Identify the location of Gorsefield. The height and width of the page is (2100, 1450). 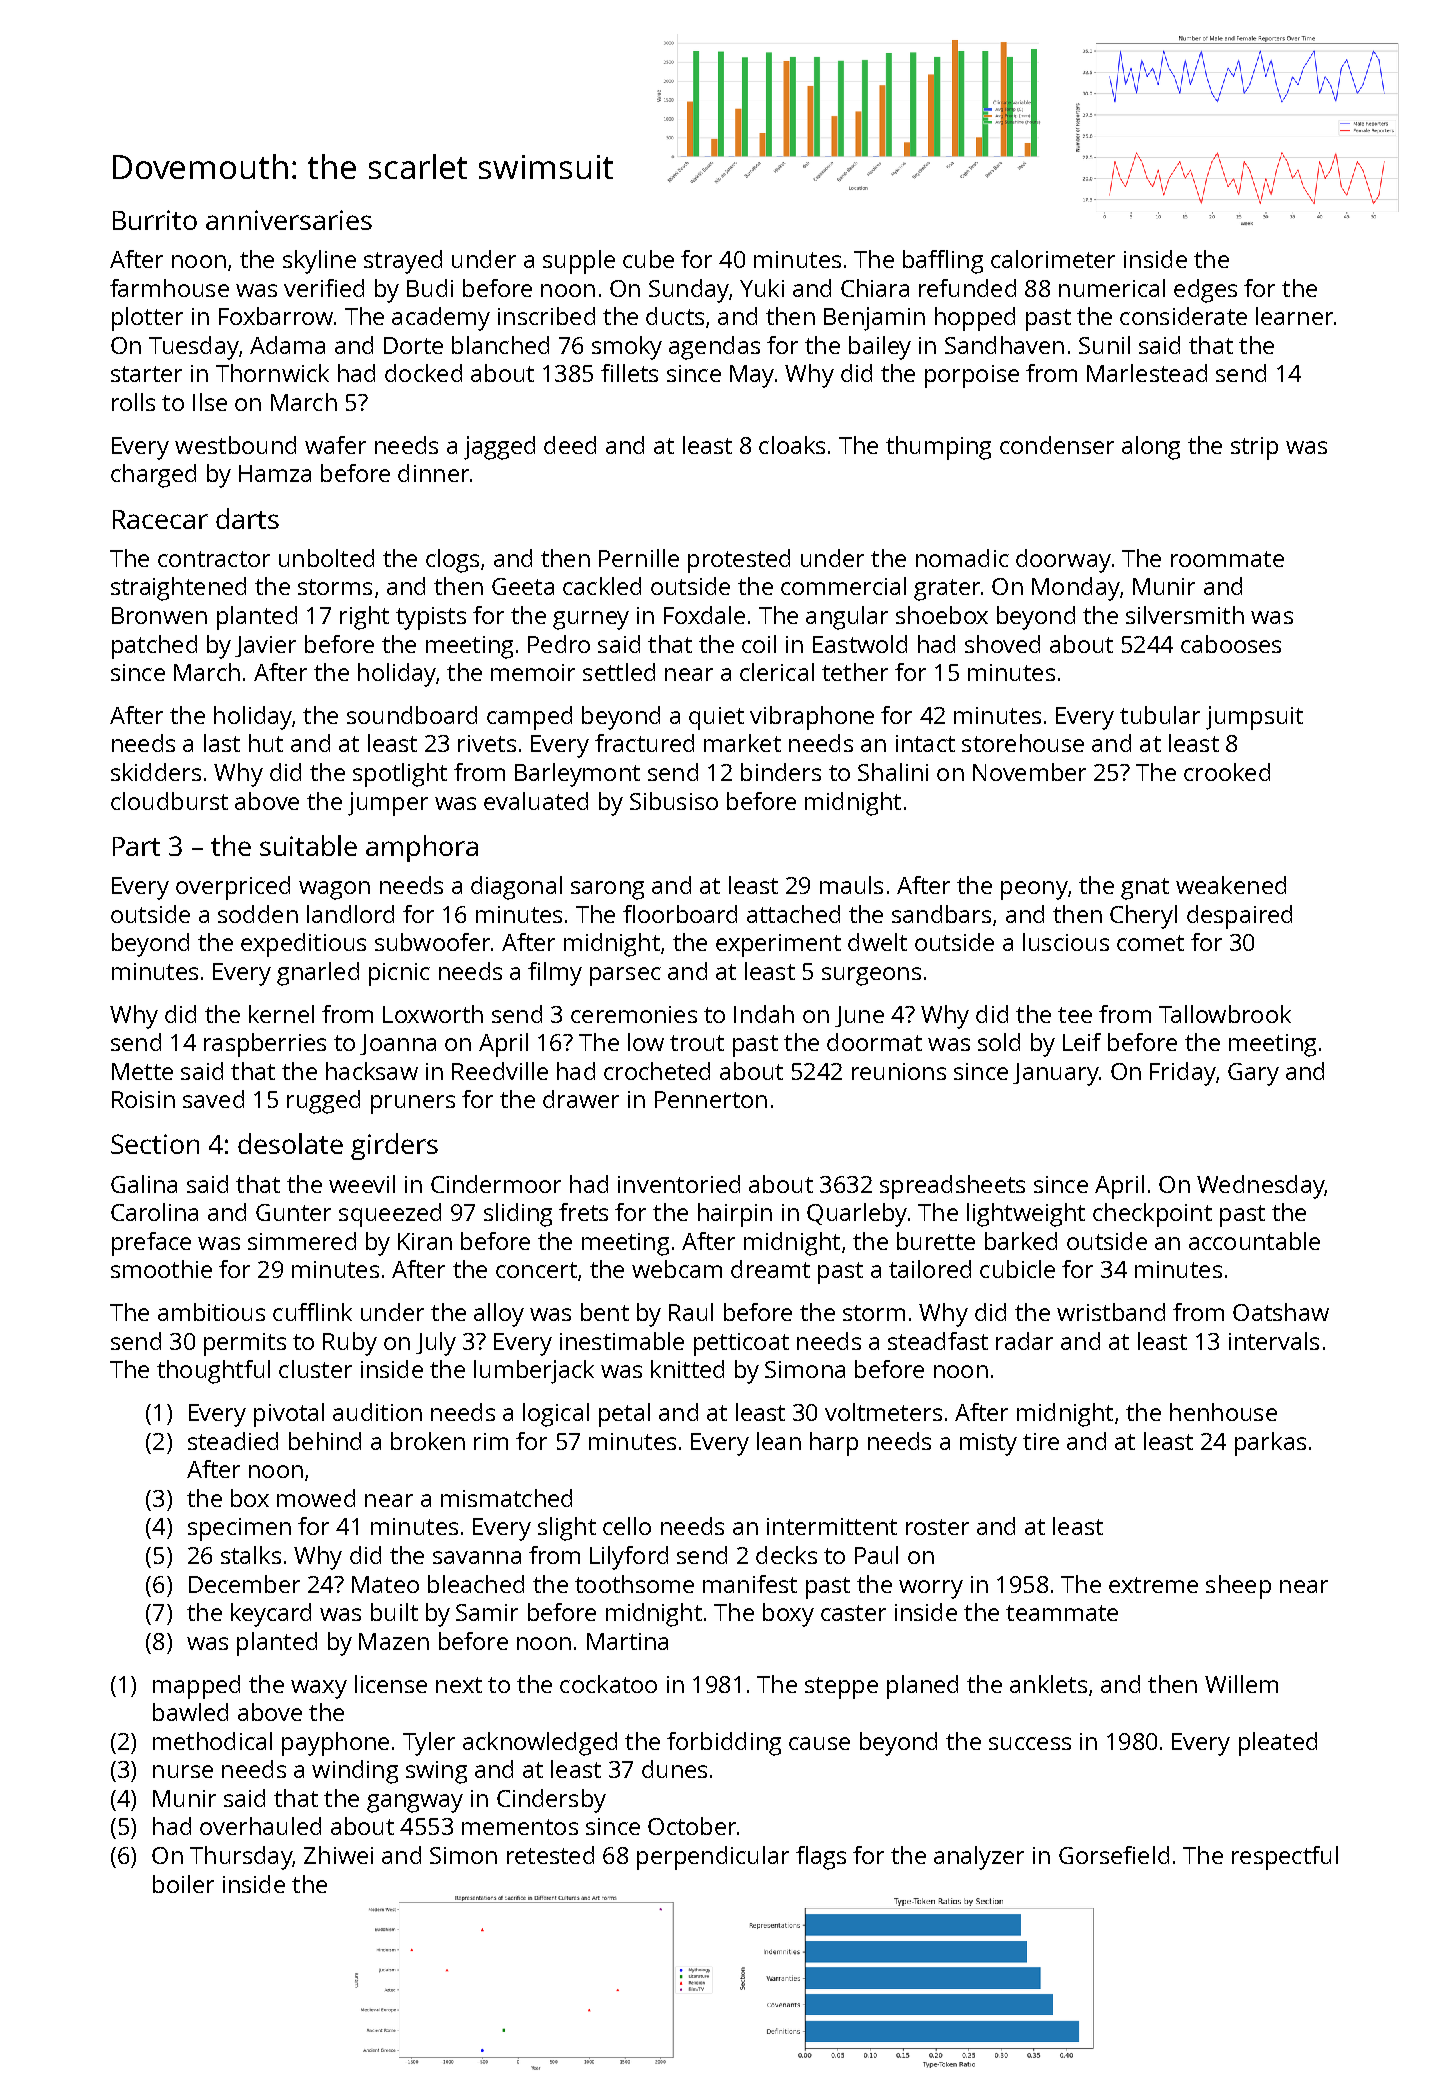
(1114, 1855).
